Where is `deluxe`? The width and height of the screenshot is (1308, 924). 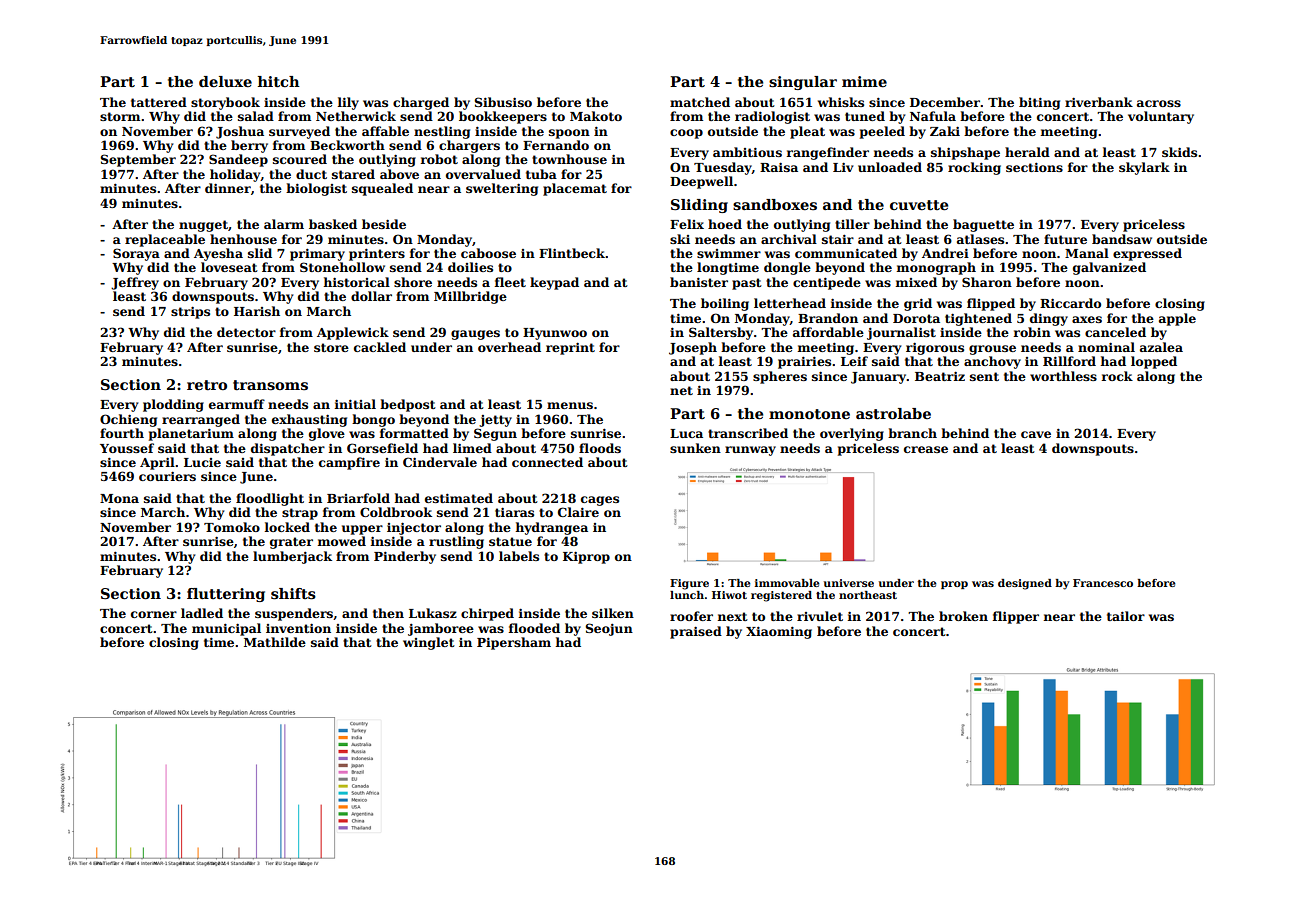
deluxe is located at coordinates (225, 81).
